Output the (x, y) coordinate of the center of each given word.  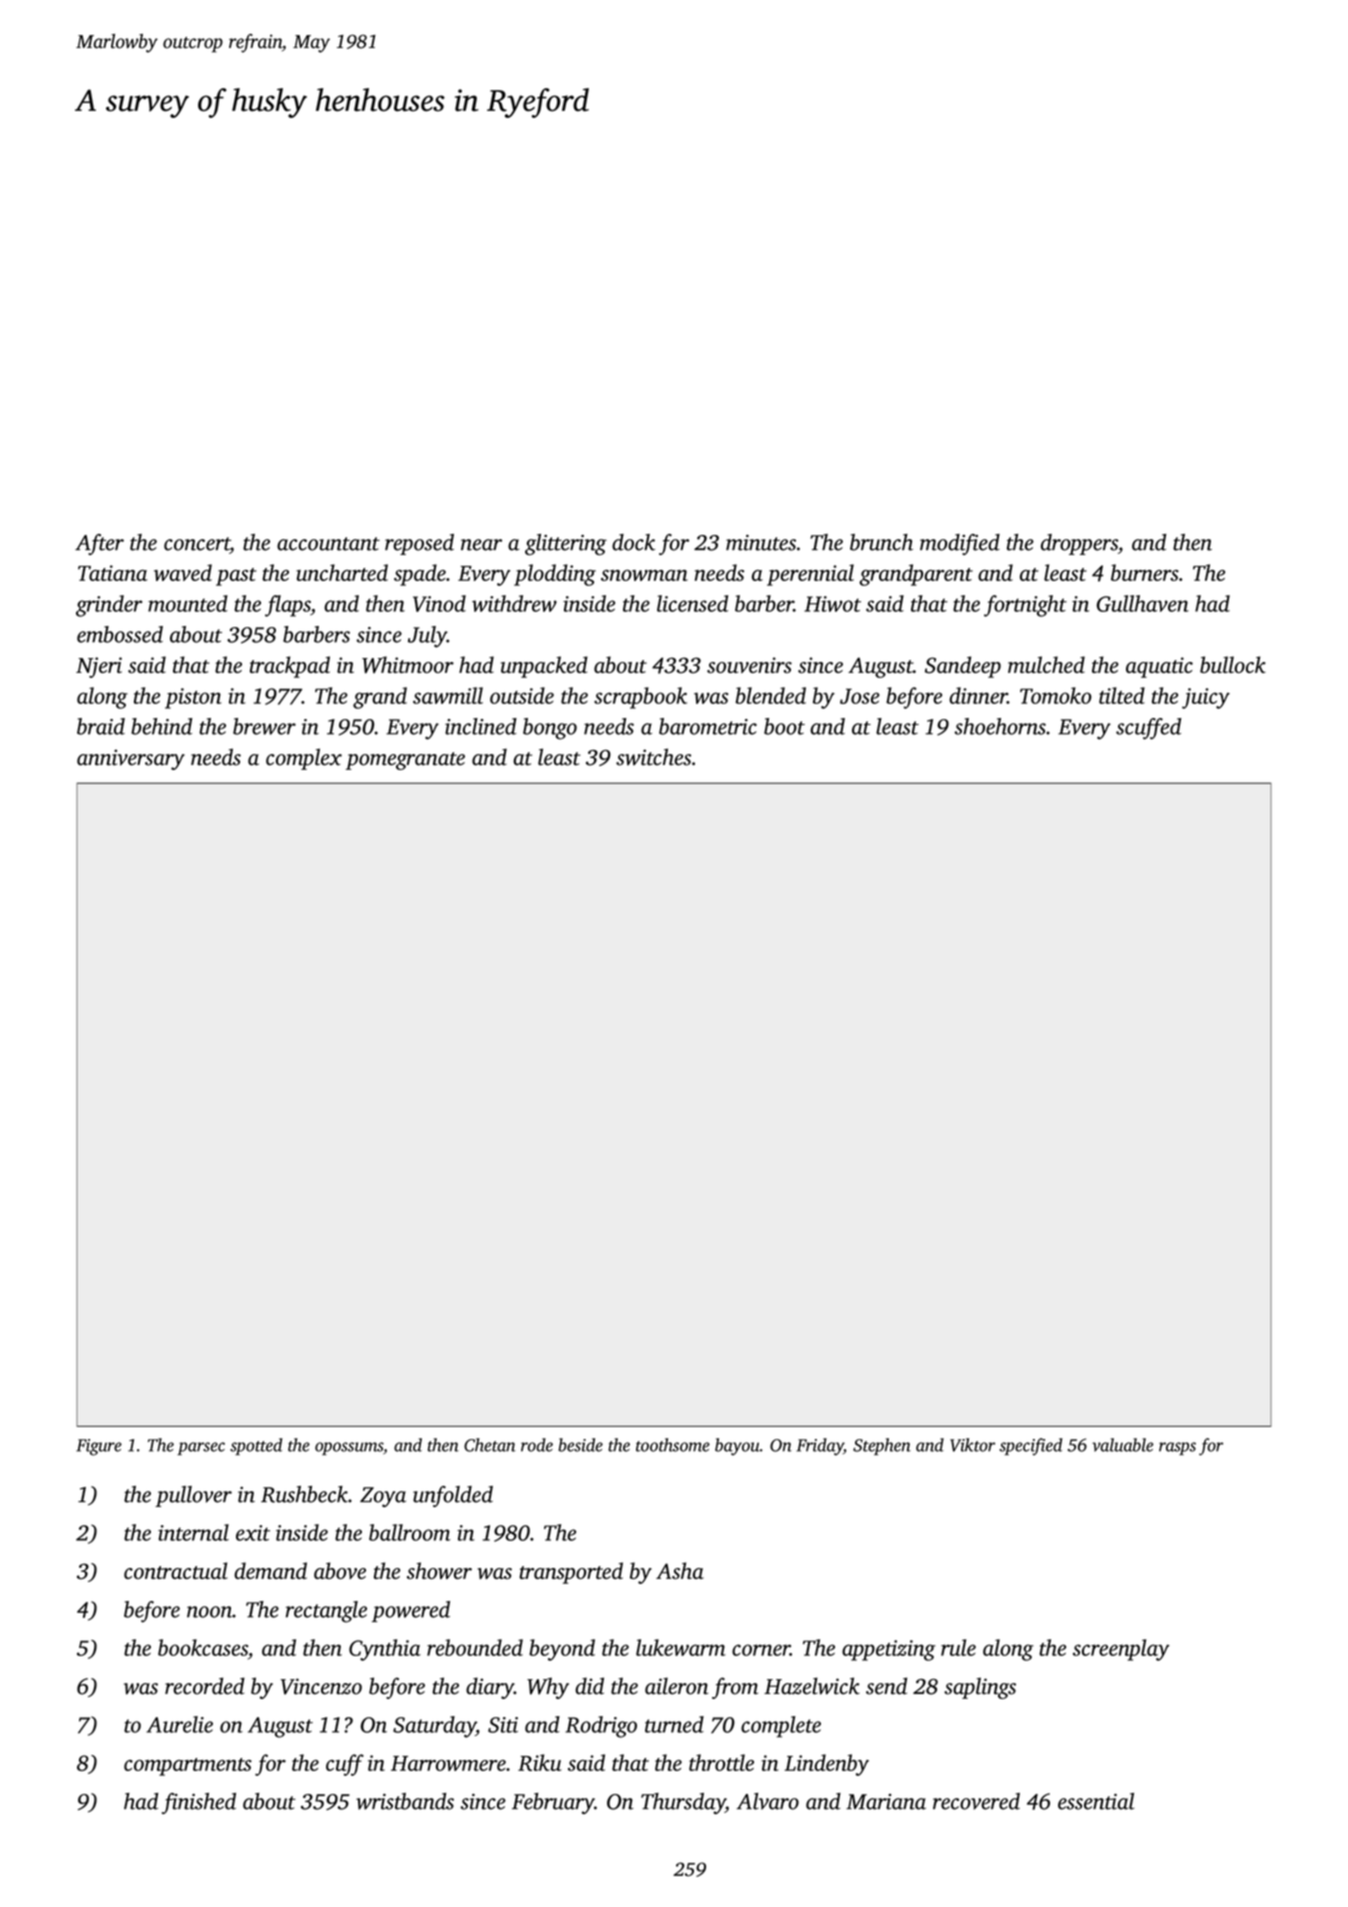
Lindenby (826, 1765)
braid (101, 726)
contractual (175, 1570)
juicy (1206, 698)
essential (1096, 1801)
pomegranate (405, 761)
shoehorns (1000, 726)
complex (304, 759)
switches (653, 757)
